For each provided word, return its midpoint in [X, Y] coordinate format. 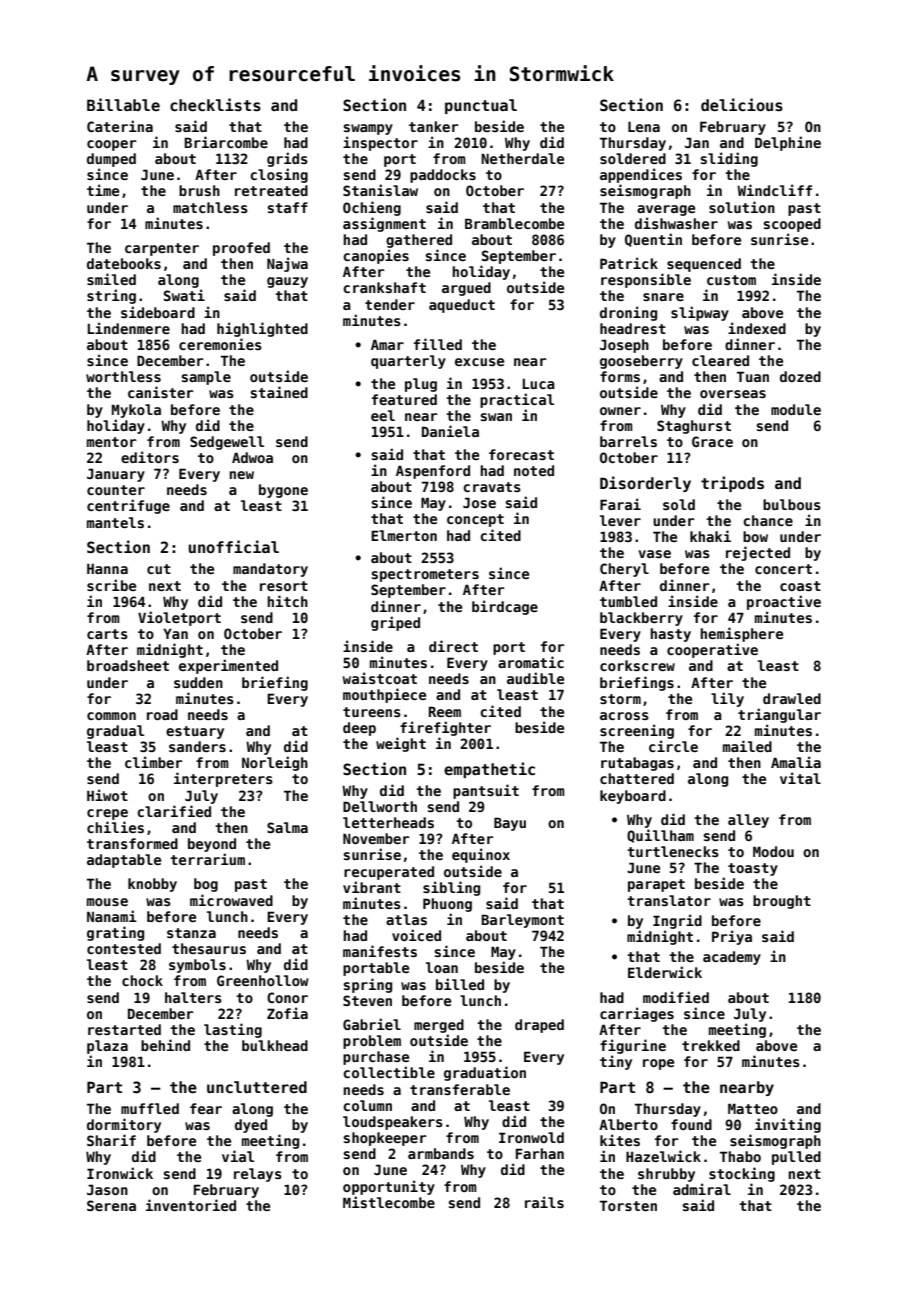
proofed [241, 249]
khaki [710, 536]
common [111, 716]
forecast [521, 454]
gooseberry [641, 362]
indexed [757, 328]
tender [390, 304]
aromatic [531, 662]
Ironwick [120, 1173]
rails [544, 1202]
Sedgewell [227, 443]
